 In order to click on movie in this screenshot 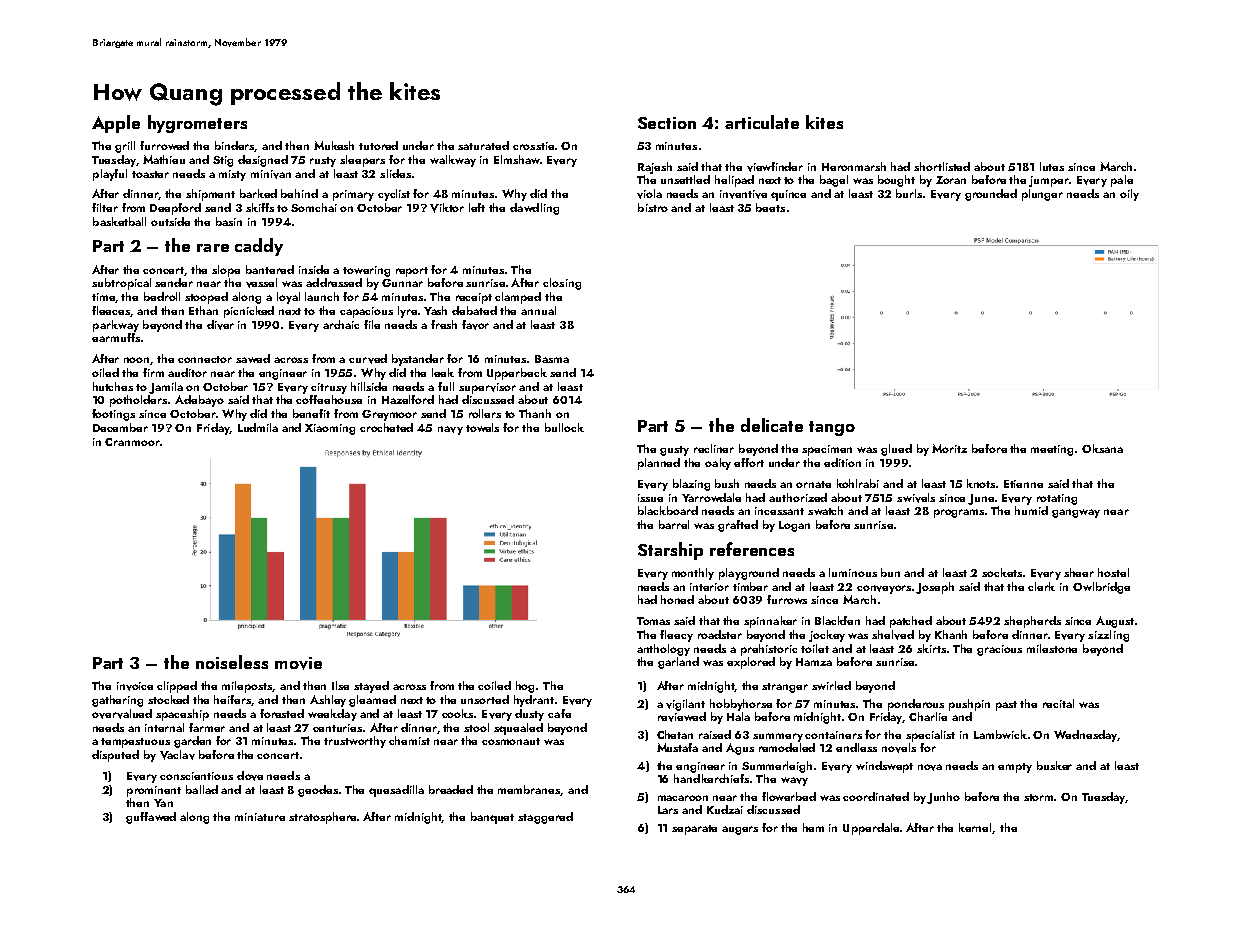, I will do `click(298, 663)`.
